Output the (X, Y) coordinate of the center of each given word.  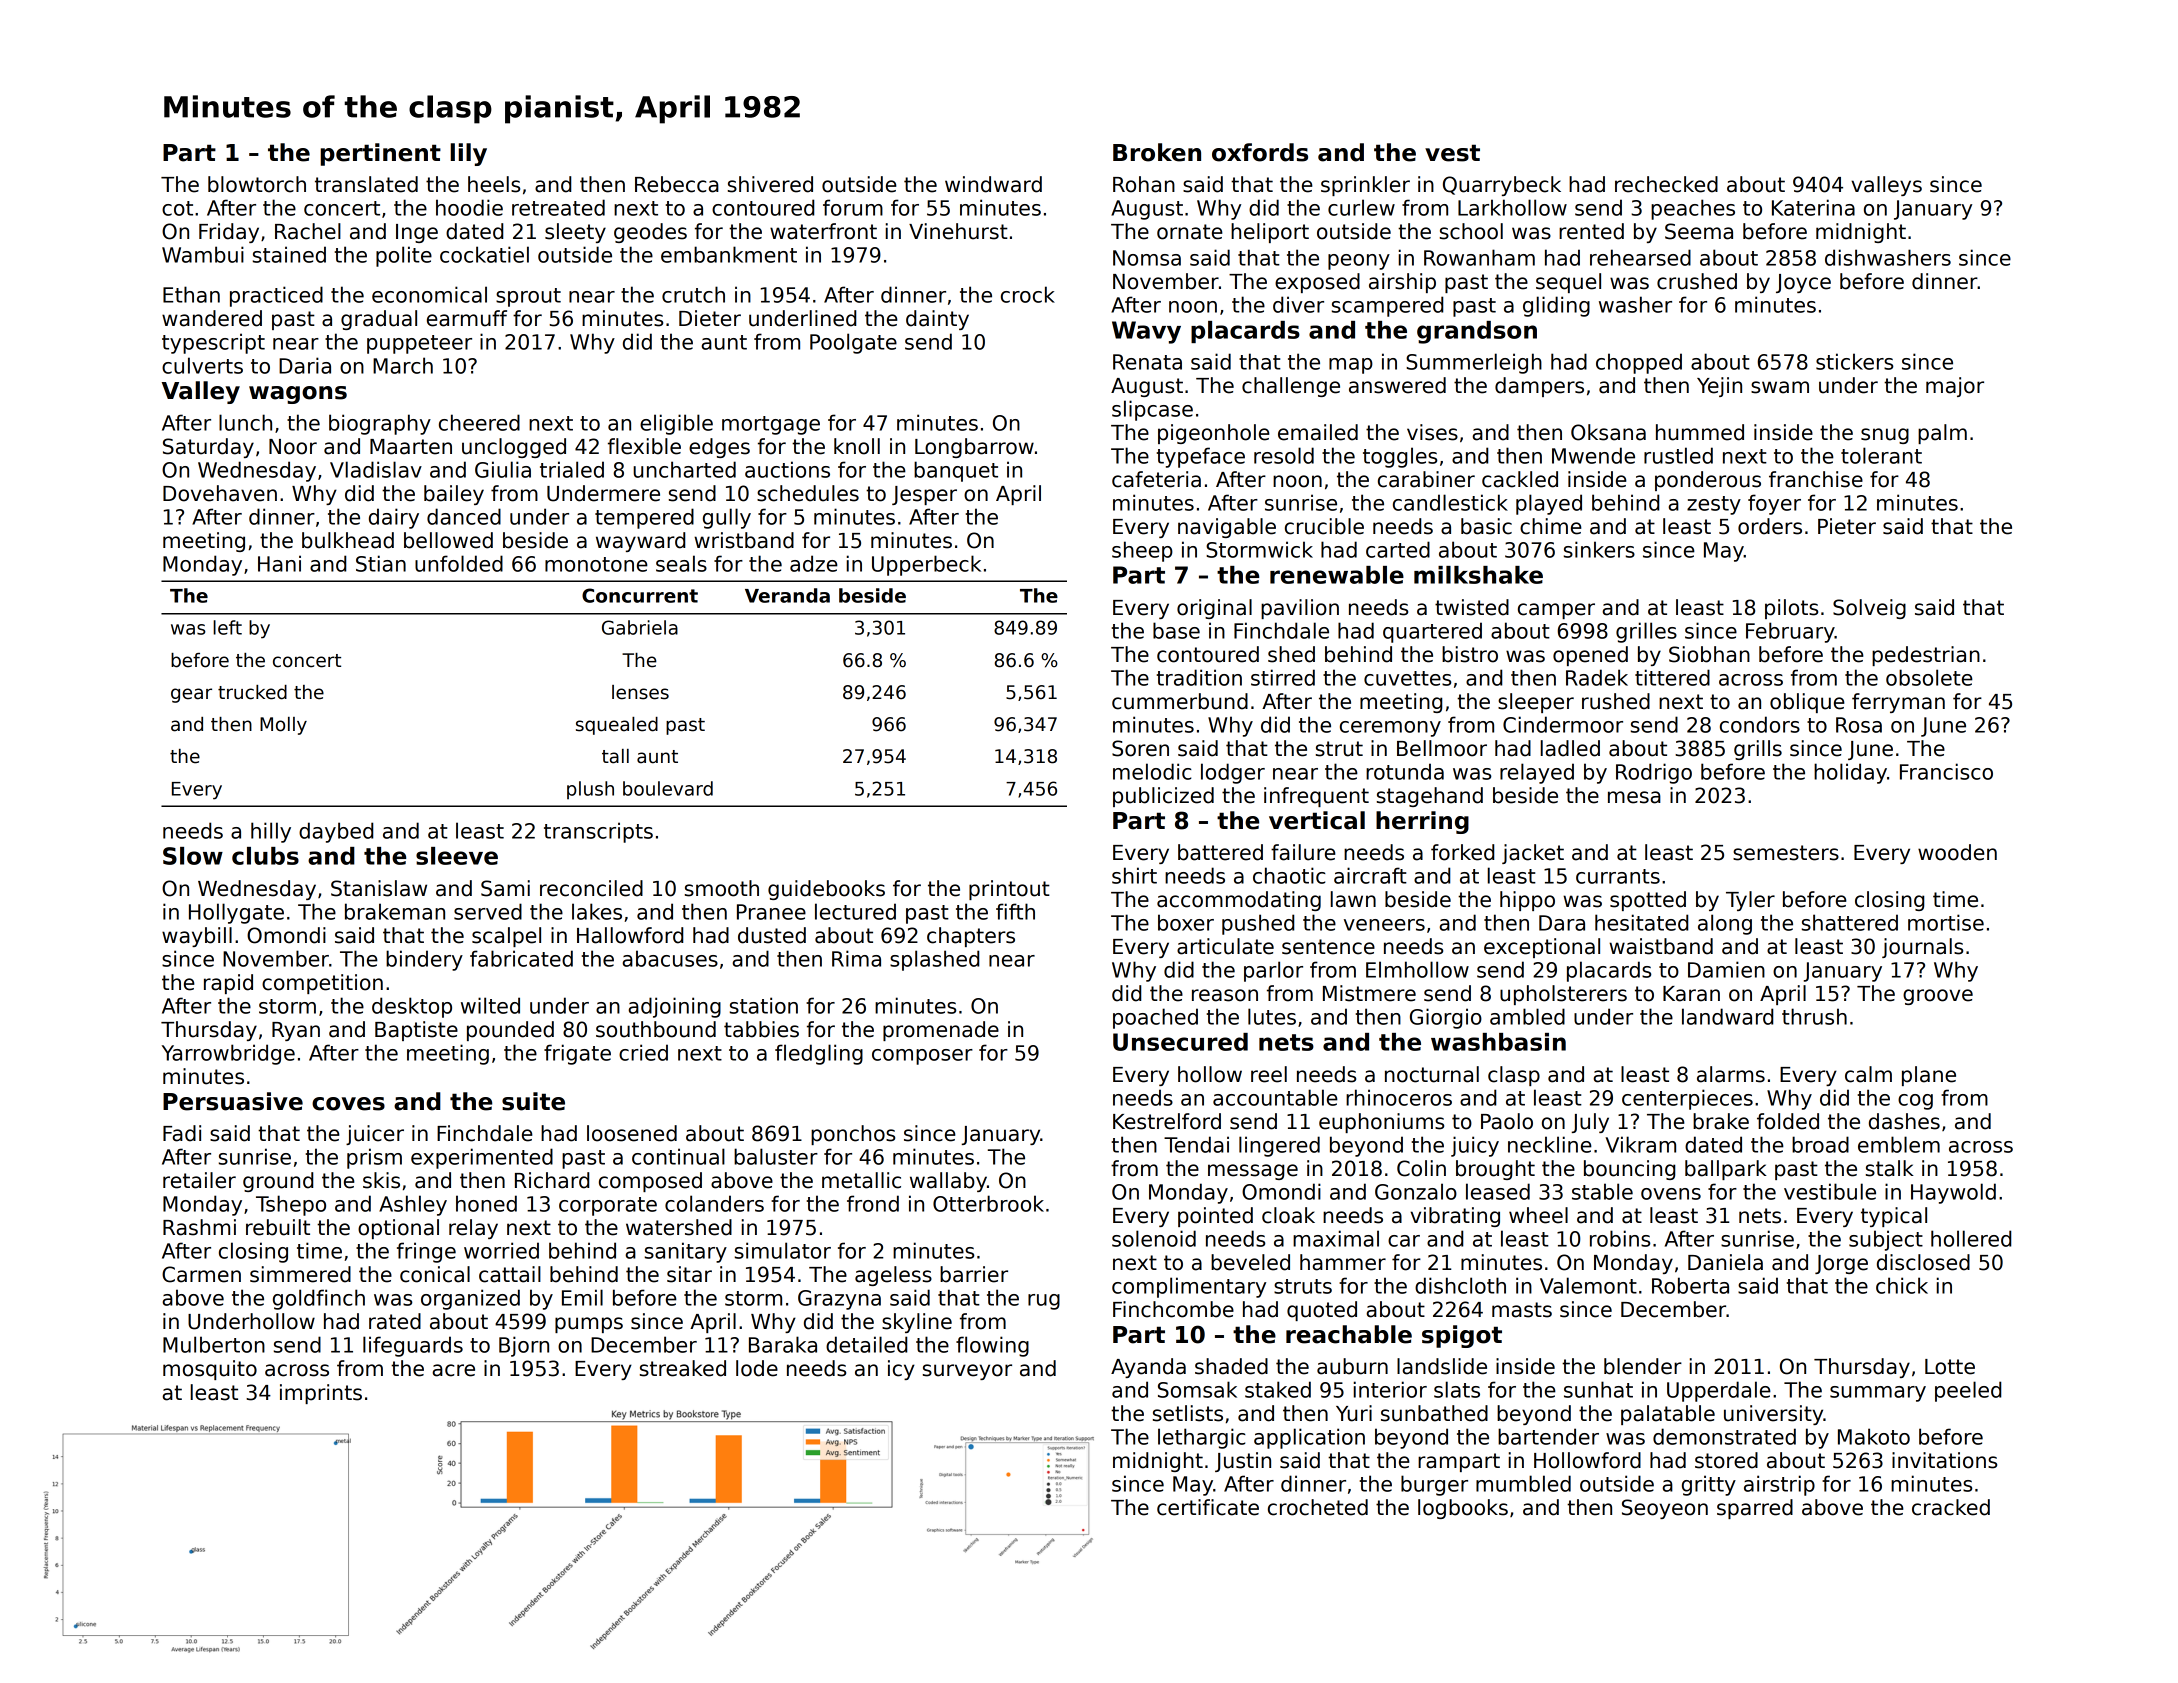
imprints (321, 1394)
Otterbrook (988, 1203)
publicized (1163, 797)
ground (278, 1182)
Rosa (1859, 725)
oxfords (1260, 152)
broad (1820, 1144)
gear (191, 695)
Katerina (1813, 207)
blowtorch (257, 184)
